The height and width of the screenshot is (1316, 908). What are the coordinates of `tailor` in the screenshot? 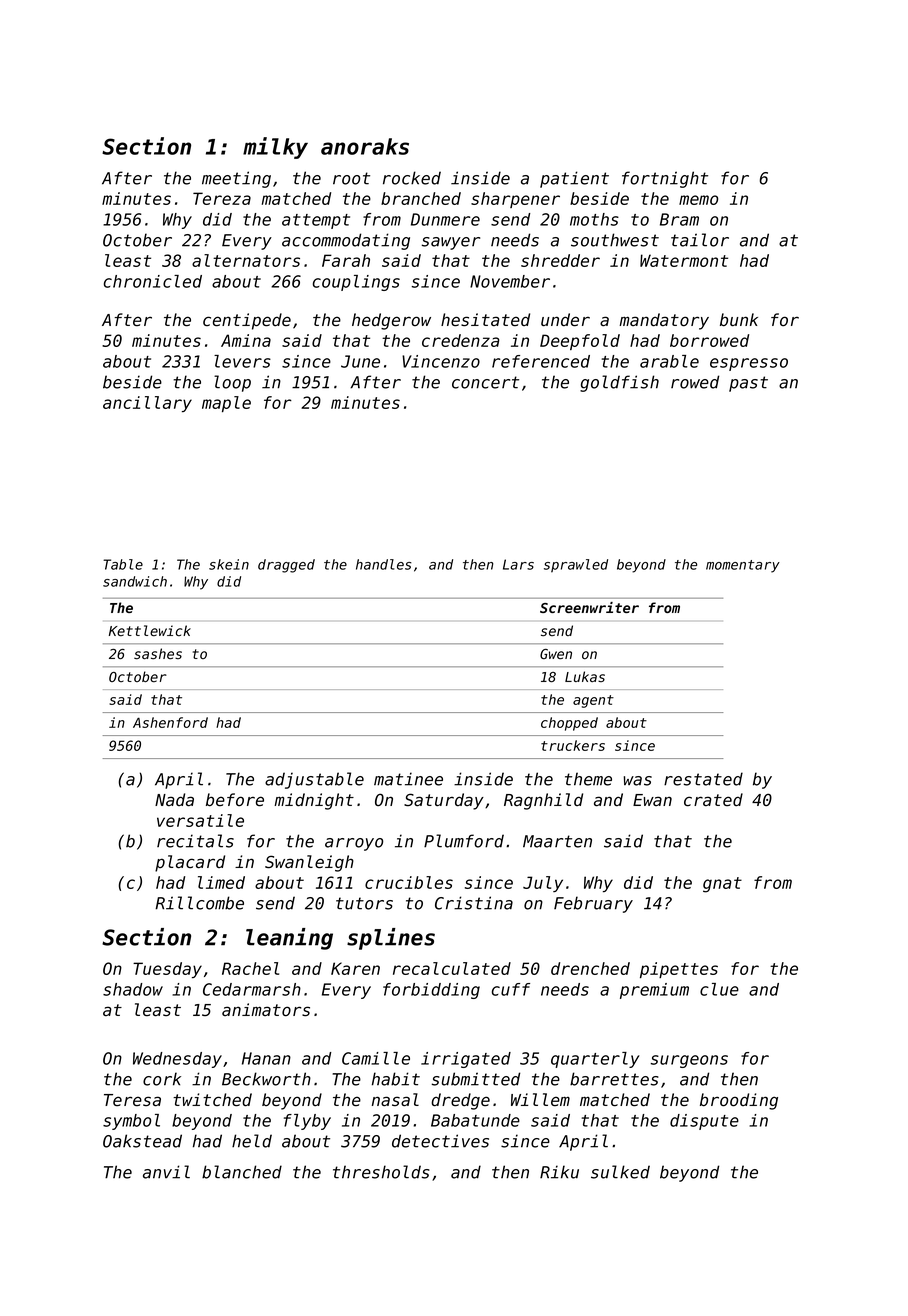 It's located at (700, 240).
